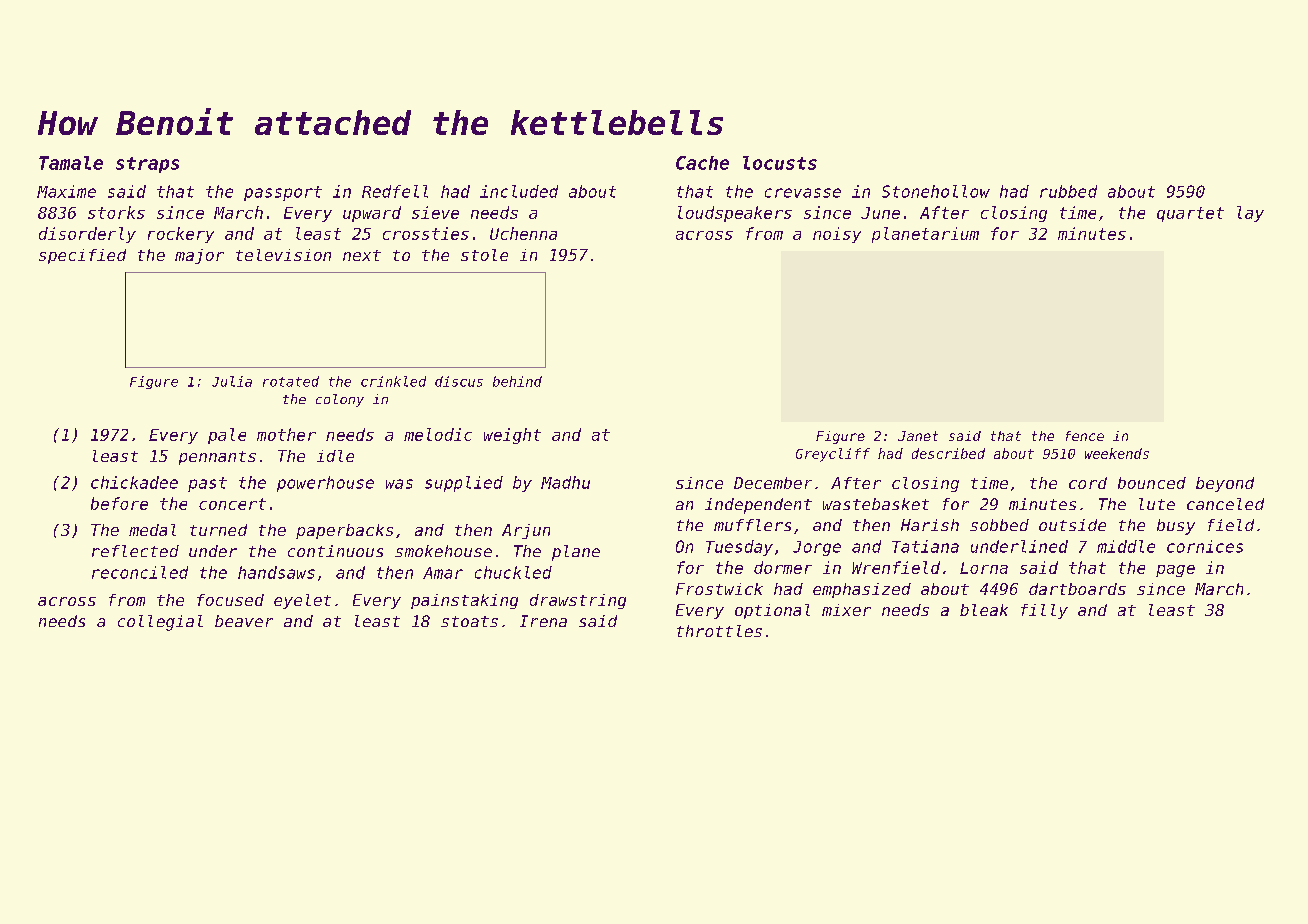 This page has width=1308, height=924. Describe the element at coordinates (1175, 571) in the page. I see `page` at that location.
